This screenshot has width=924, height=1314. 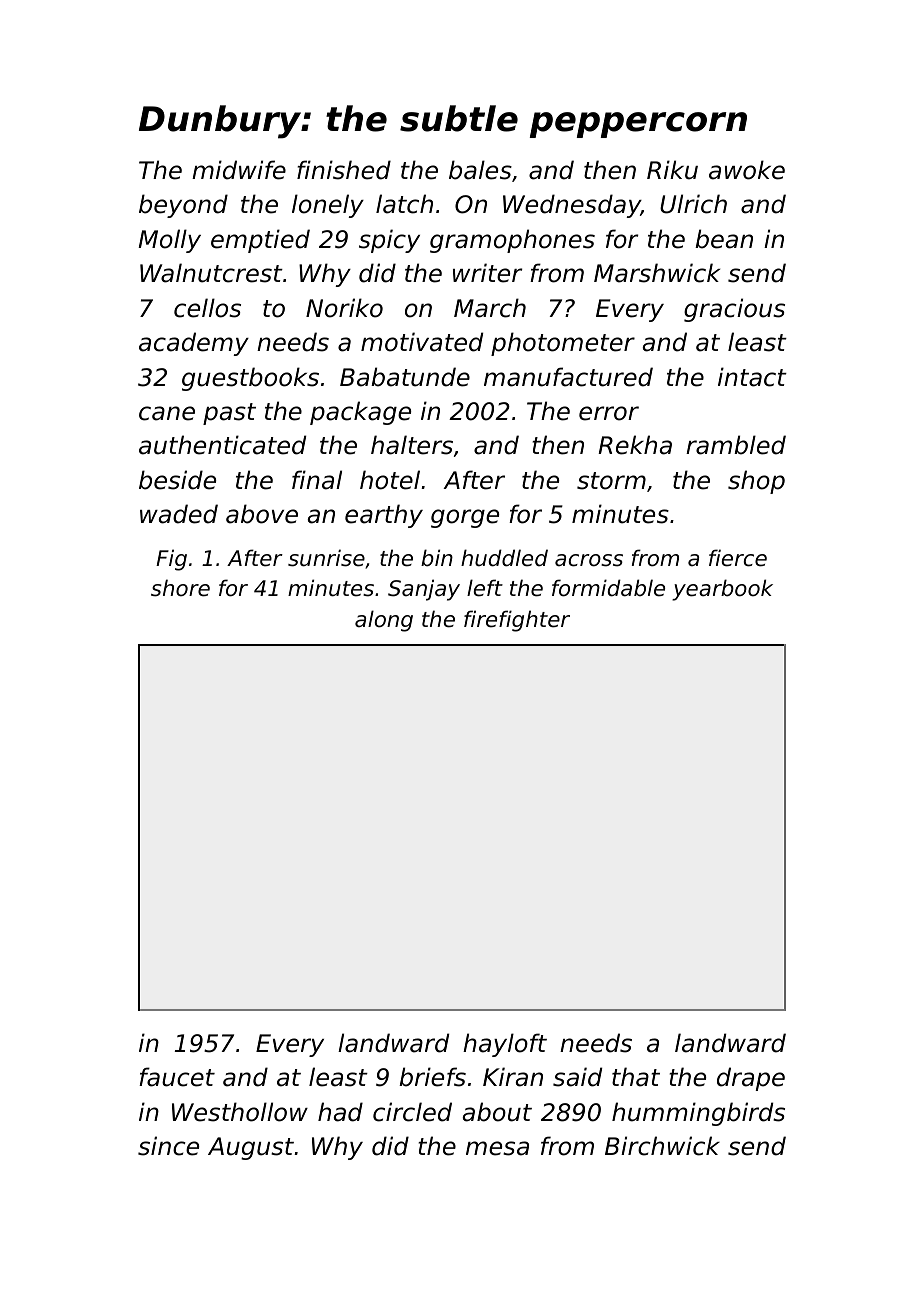 I want to click on since, so click(x=168, y=1146).
